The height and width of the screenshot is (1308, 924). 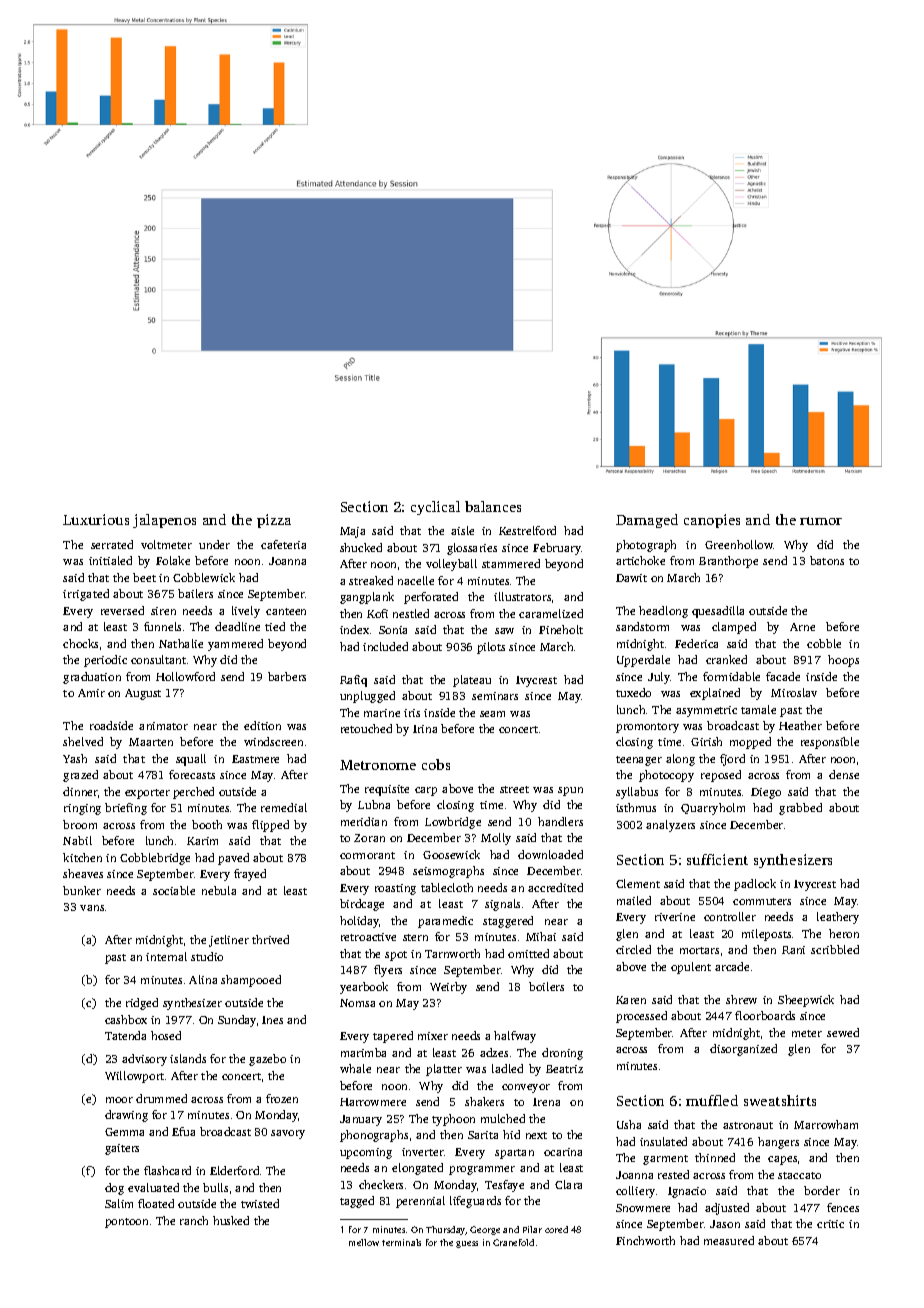 I want to click on Kestrelford, so click(x=527, y=530).
